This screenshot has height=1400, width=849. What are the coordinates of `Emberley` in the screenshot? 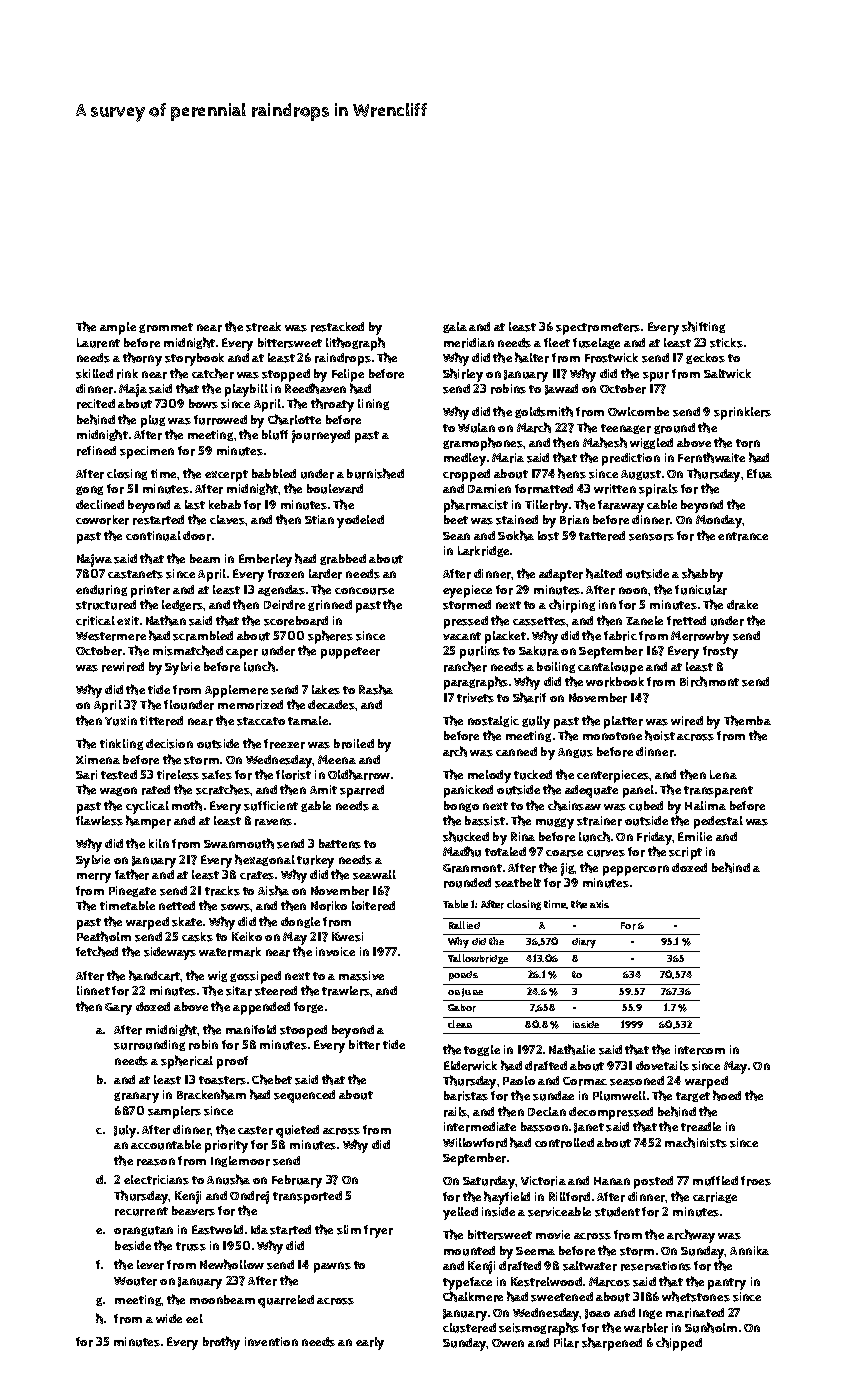 It's located at (265, 560).
